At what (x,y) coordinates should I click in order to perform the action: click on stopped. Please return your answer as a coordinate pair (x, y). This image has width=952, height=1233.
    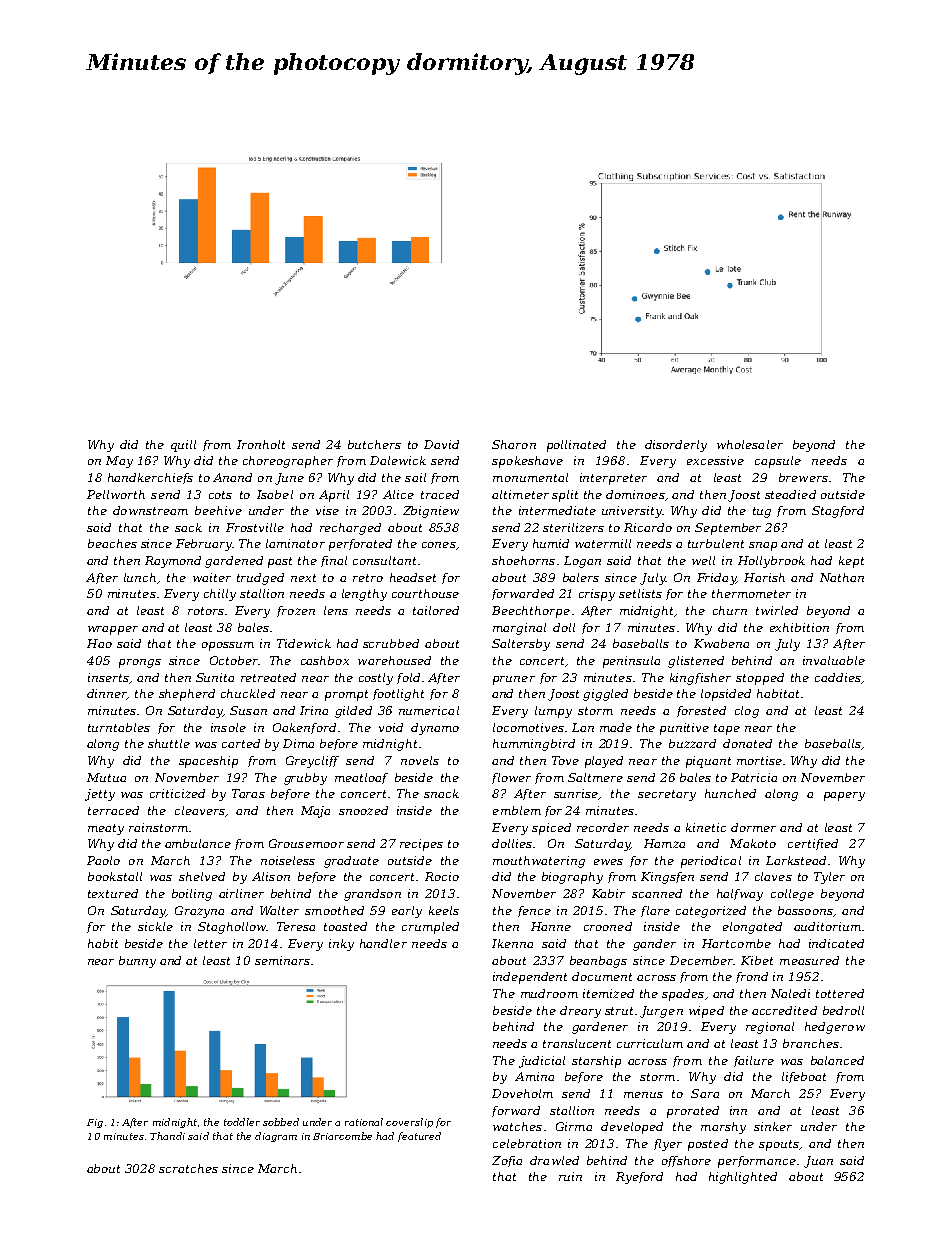
    Looking at the image, I should click on (760, 679).
